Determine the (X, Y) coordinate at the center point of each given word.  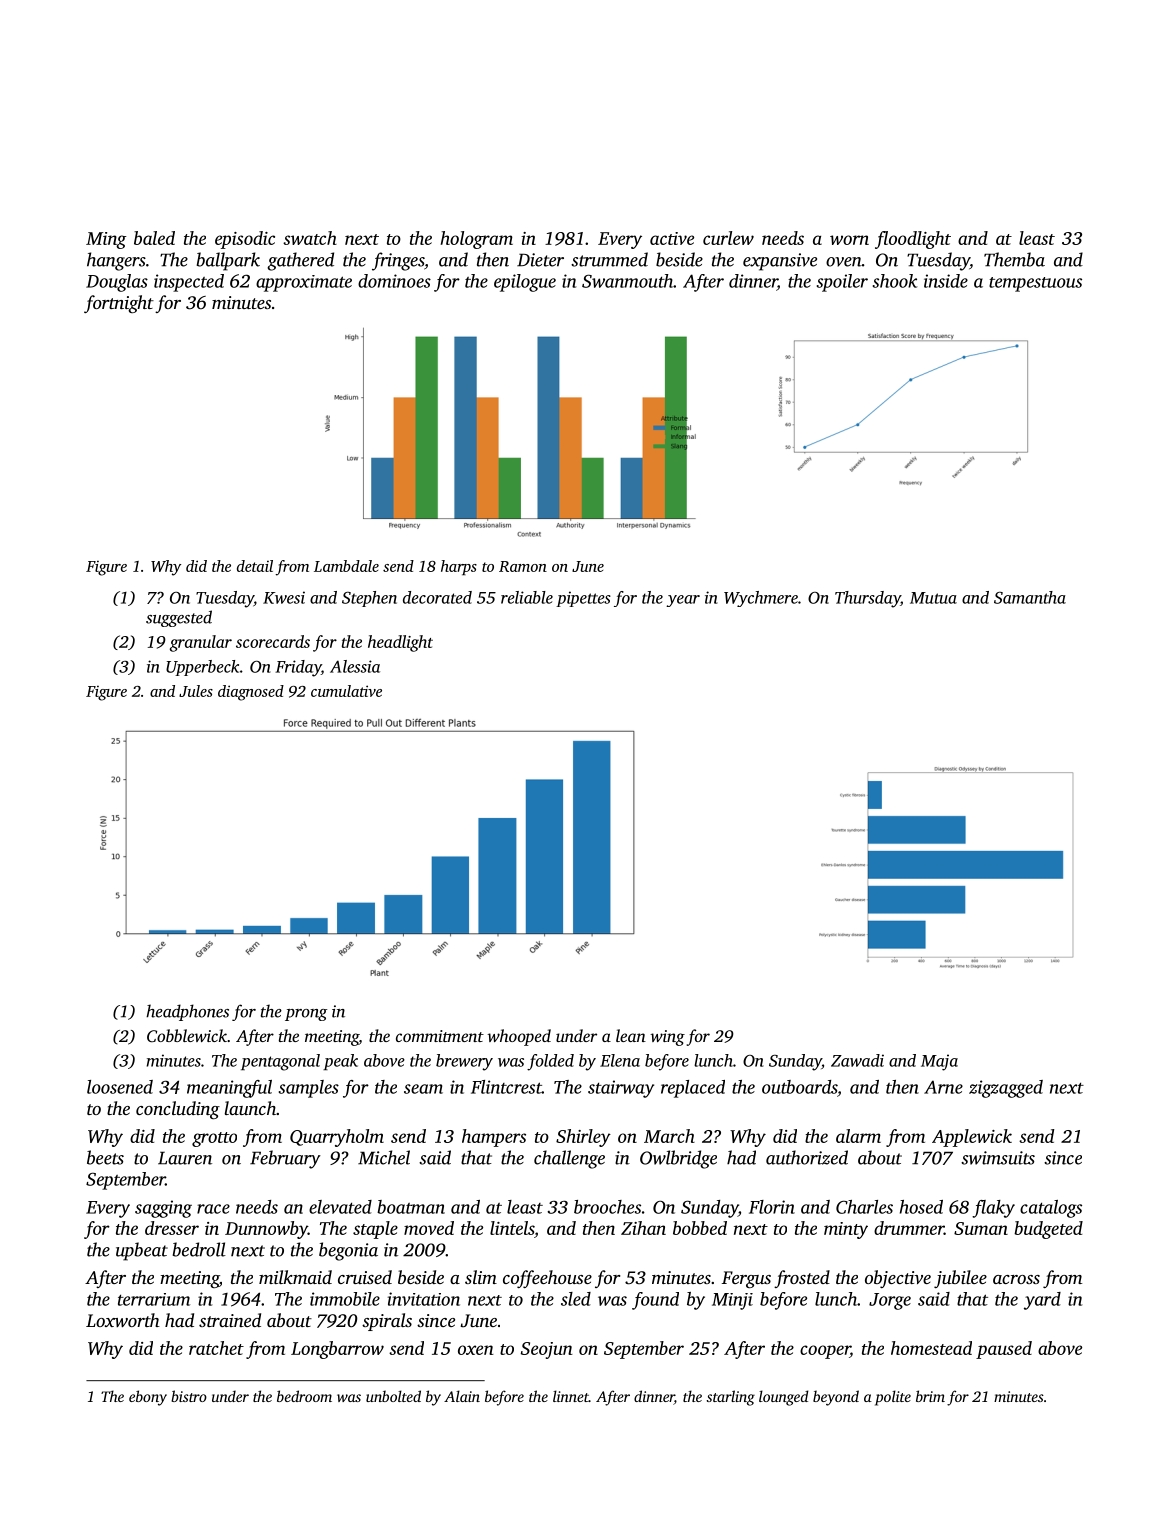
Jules (196, 691)
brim (930, 1396)
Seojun (547, 1350)
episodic (245, 240)
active (672, 238)
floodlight (913, 240)
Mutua (933, 598)
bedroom (304, 1396)
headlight (400, 643)
